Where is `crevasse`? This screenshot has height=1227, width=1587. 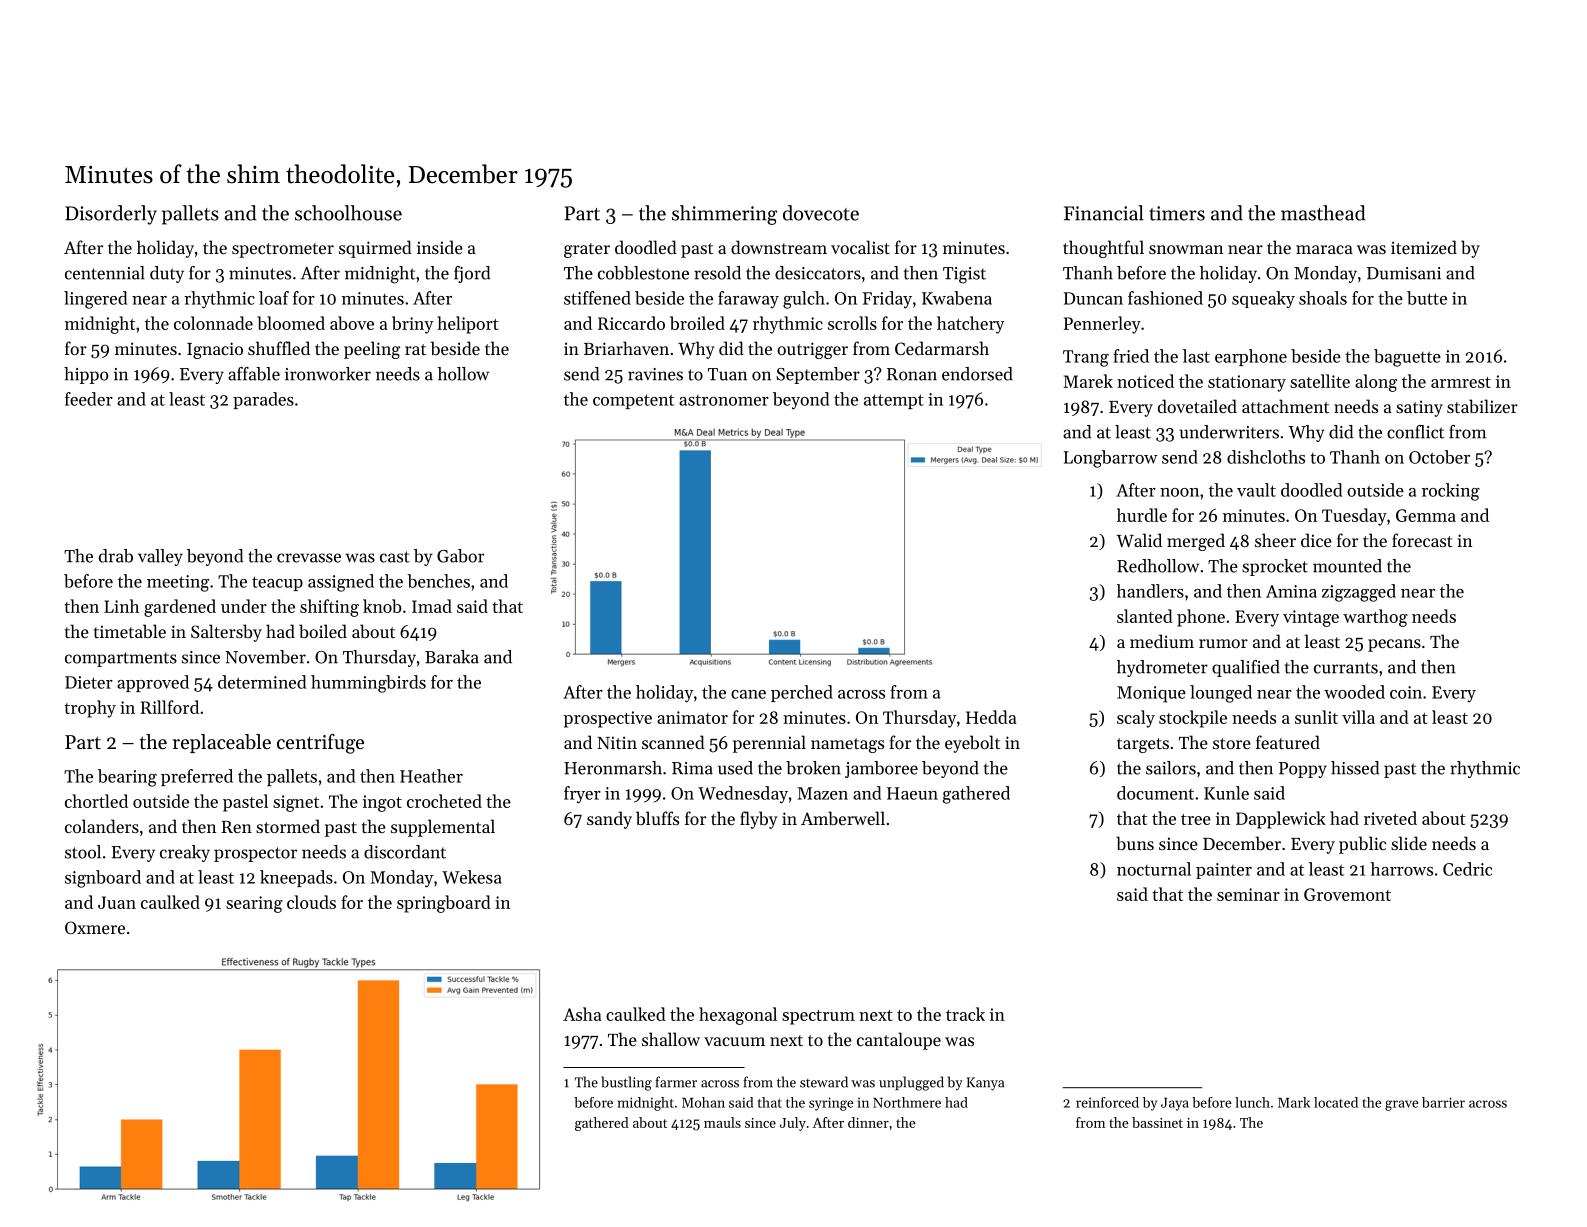
crevasse is located at coordinates (309, 558).
